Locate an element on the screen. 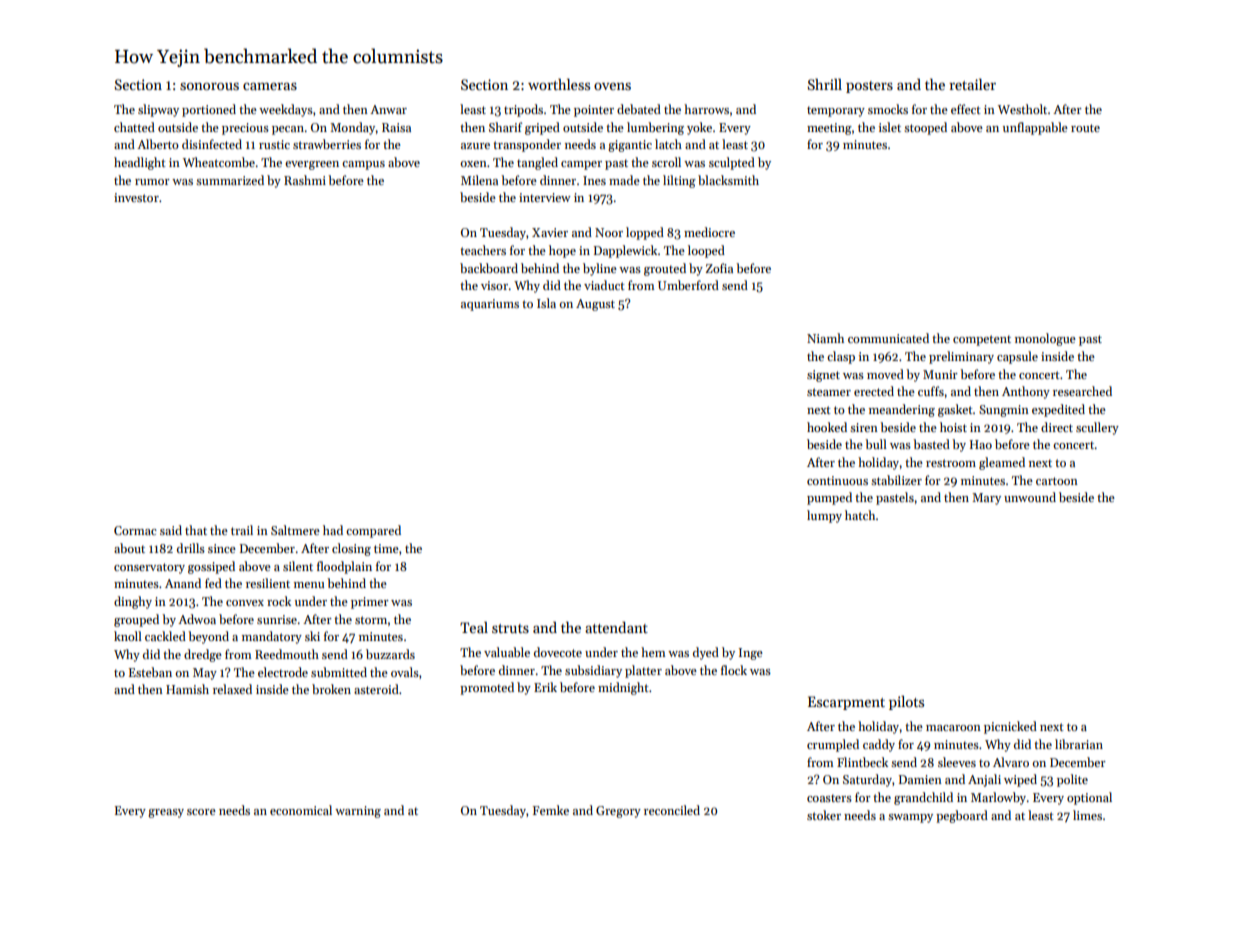  Cormac is located at coordinates (135, 530).
